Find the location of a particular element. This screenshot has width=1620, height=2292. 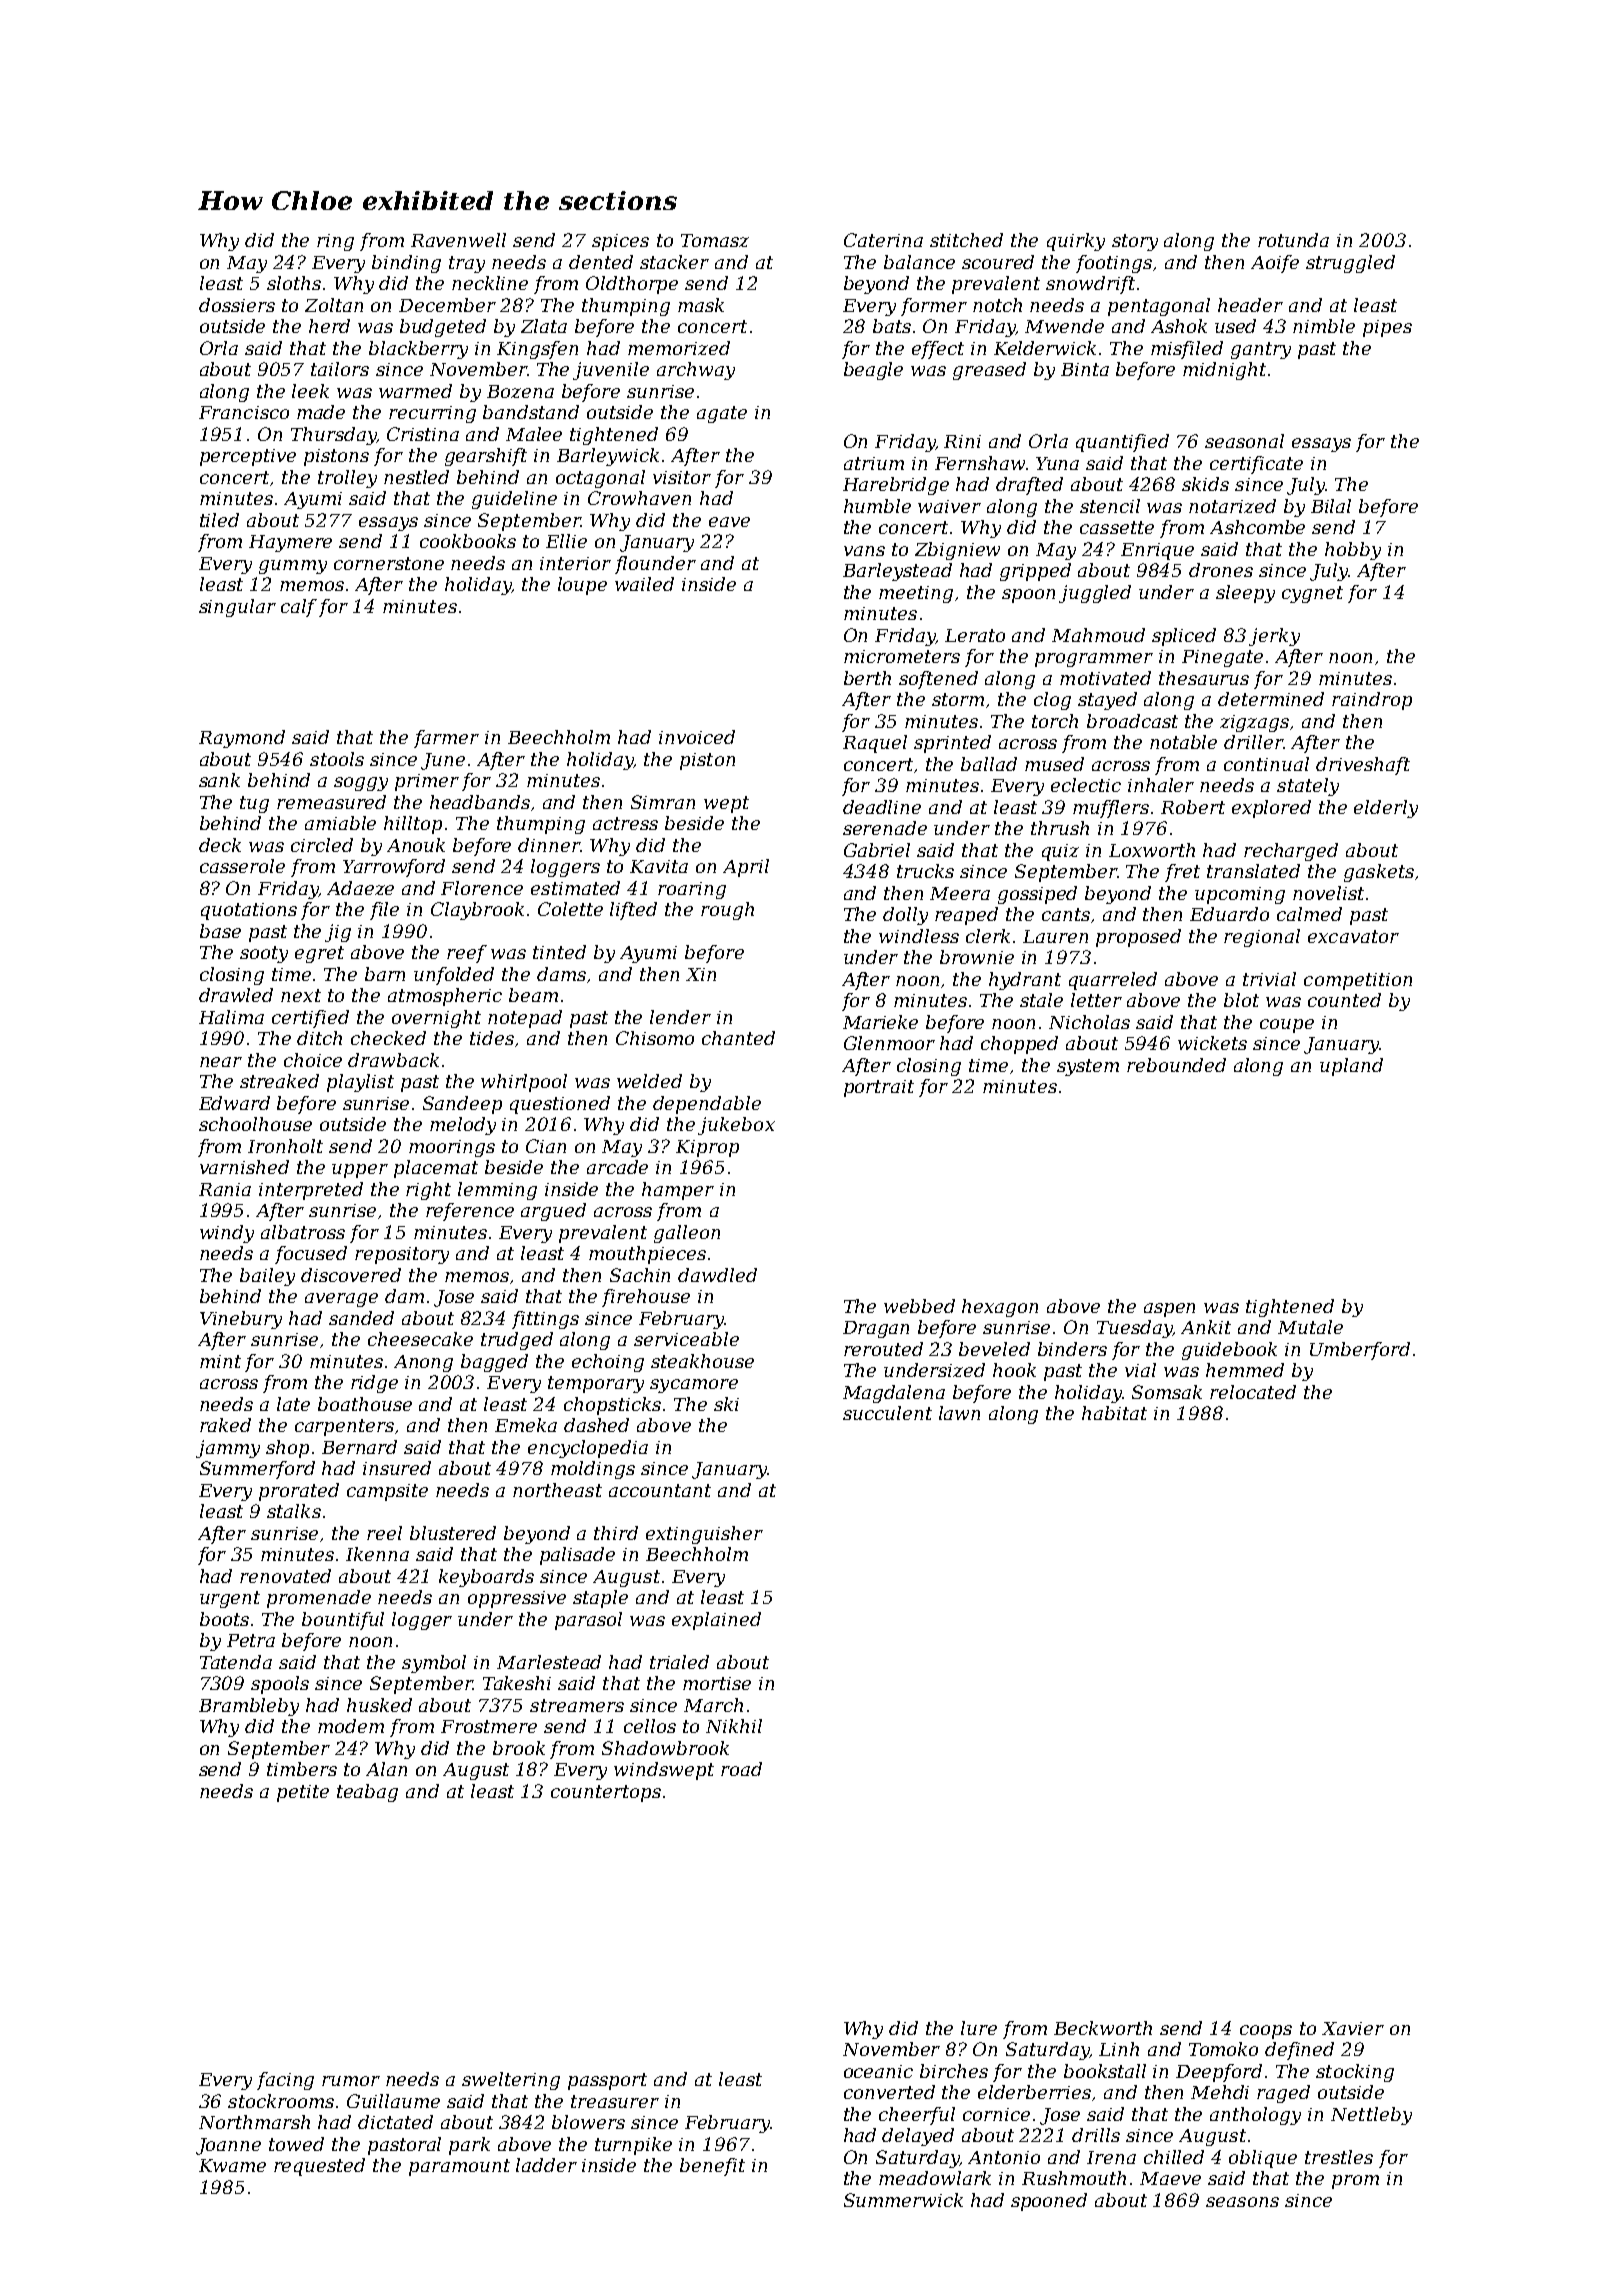

thesaurus is located at coordinates (1204, 678).
